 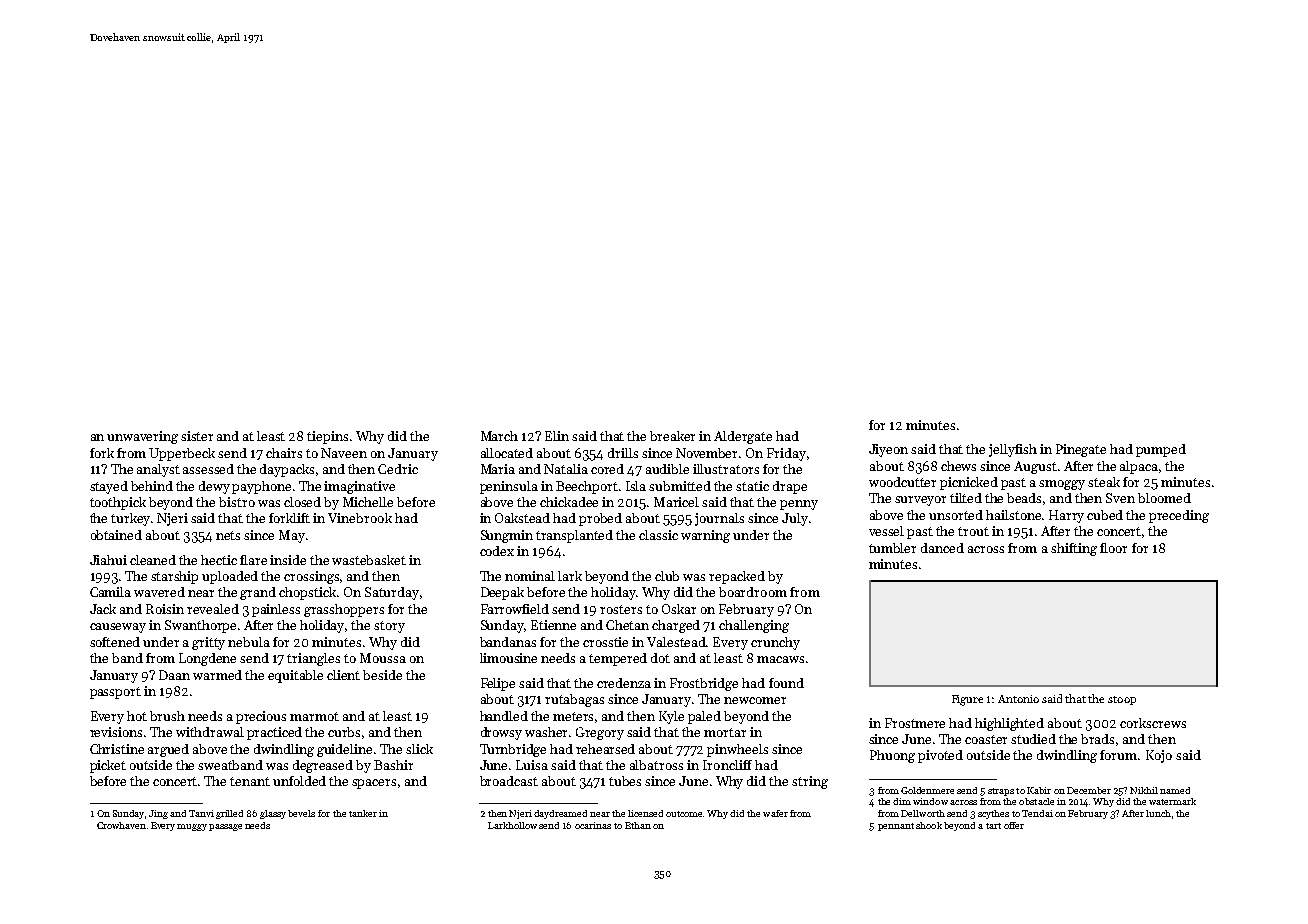 I want to click on tanker, so click(x=363, y=813).
